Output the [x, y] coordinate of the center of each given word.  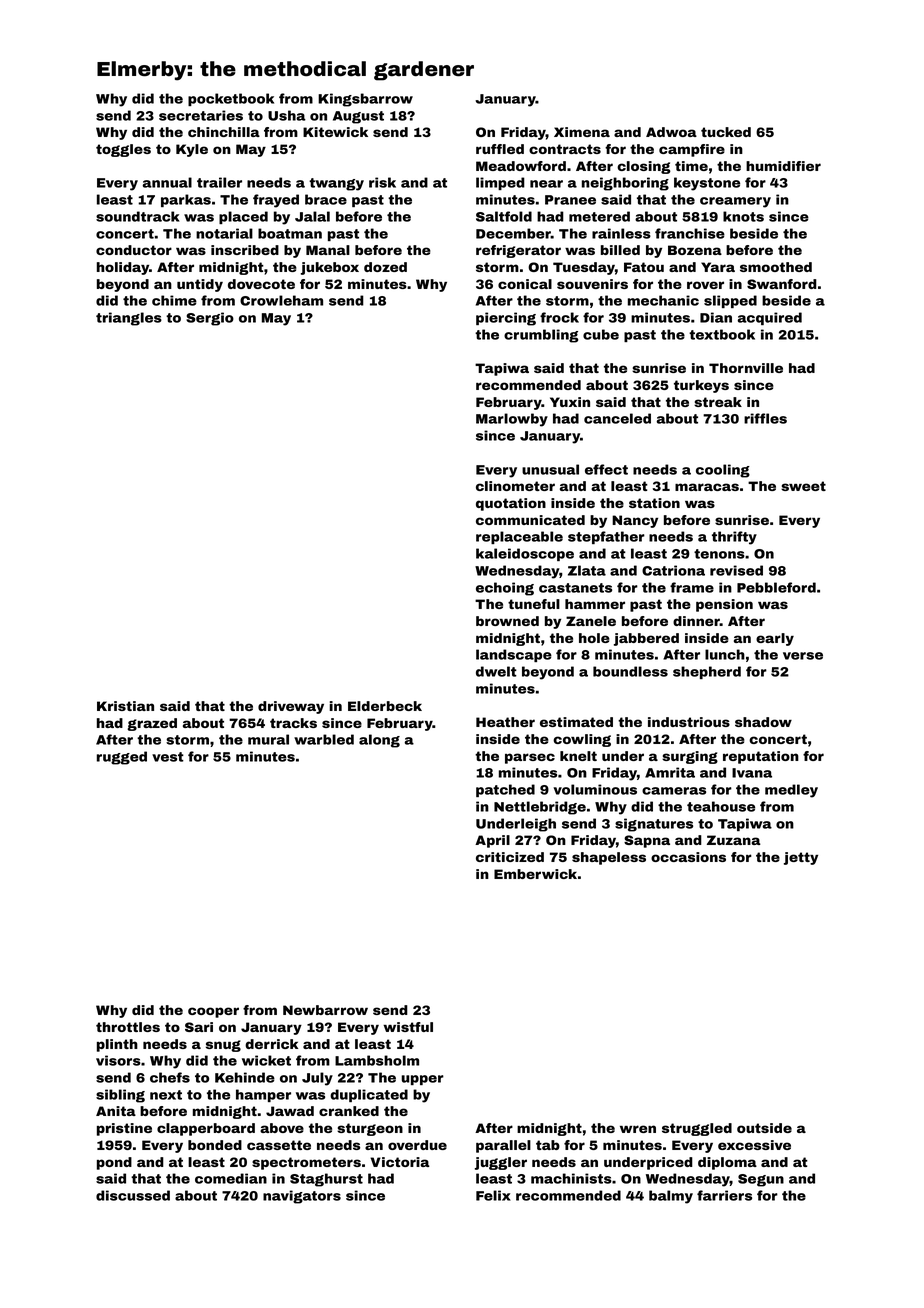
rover [705, 285]
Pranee [570, 200]
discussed [133, 1195]
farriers [724, 1195]
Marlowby [512, 420]
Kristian [125, 706]
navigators [302, 1197]
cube [601, 334]
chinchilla [224, 132]
